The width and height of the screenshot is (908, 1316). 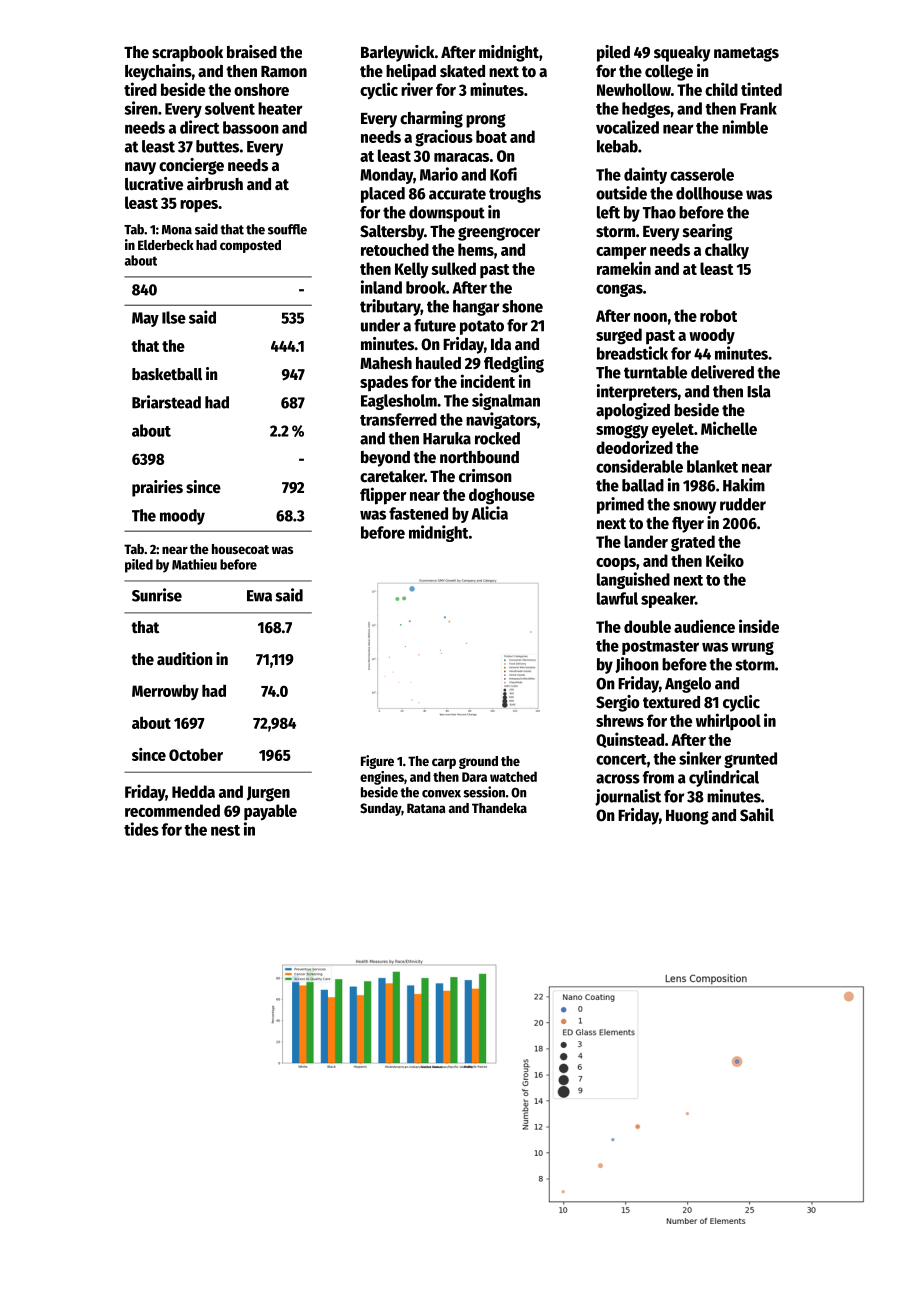 What do you see at coordinates (259, 596) in the screenshot?
I see `Ewa` at bounding box center [259, 596].
